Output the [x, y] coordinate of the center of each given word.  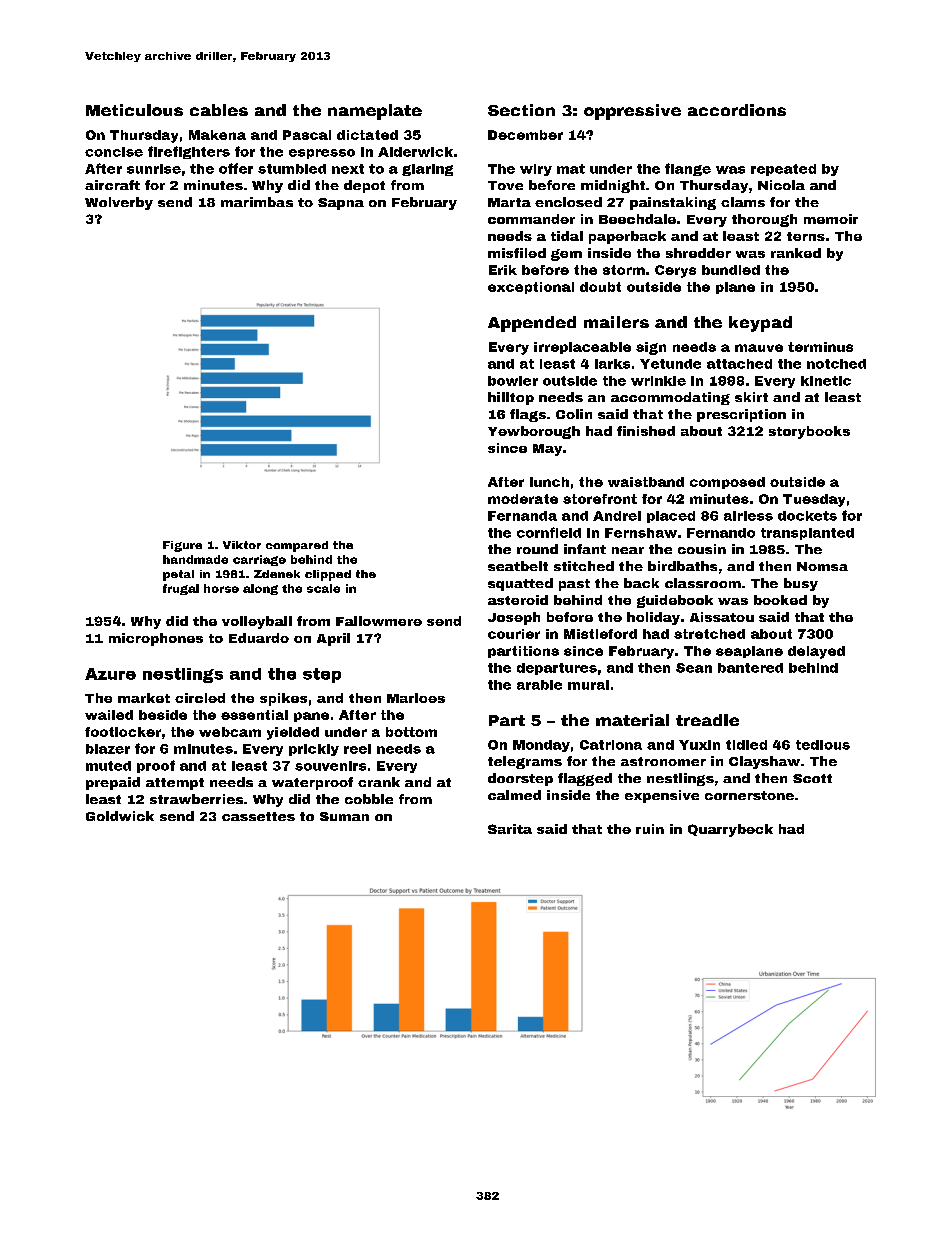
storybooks [809, 432]
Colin [574, 414]
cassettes [258, 816]
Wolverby [119, 203]
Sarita [510, 829]
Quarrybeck [730, 830]
